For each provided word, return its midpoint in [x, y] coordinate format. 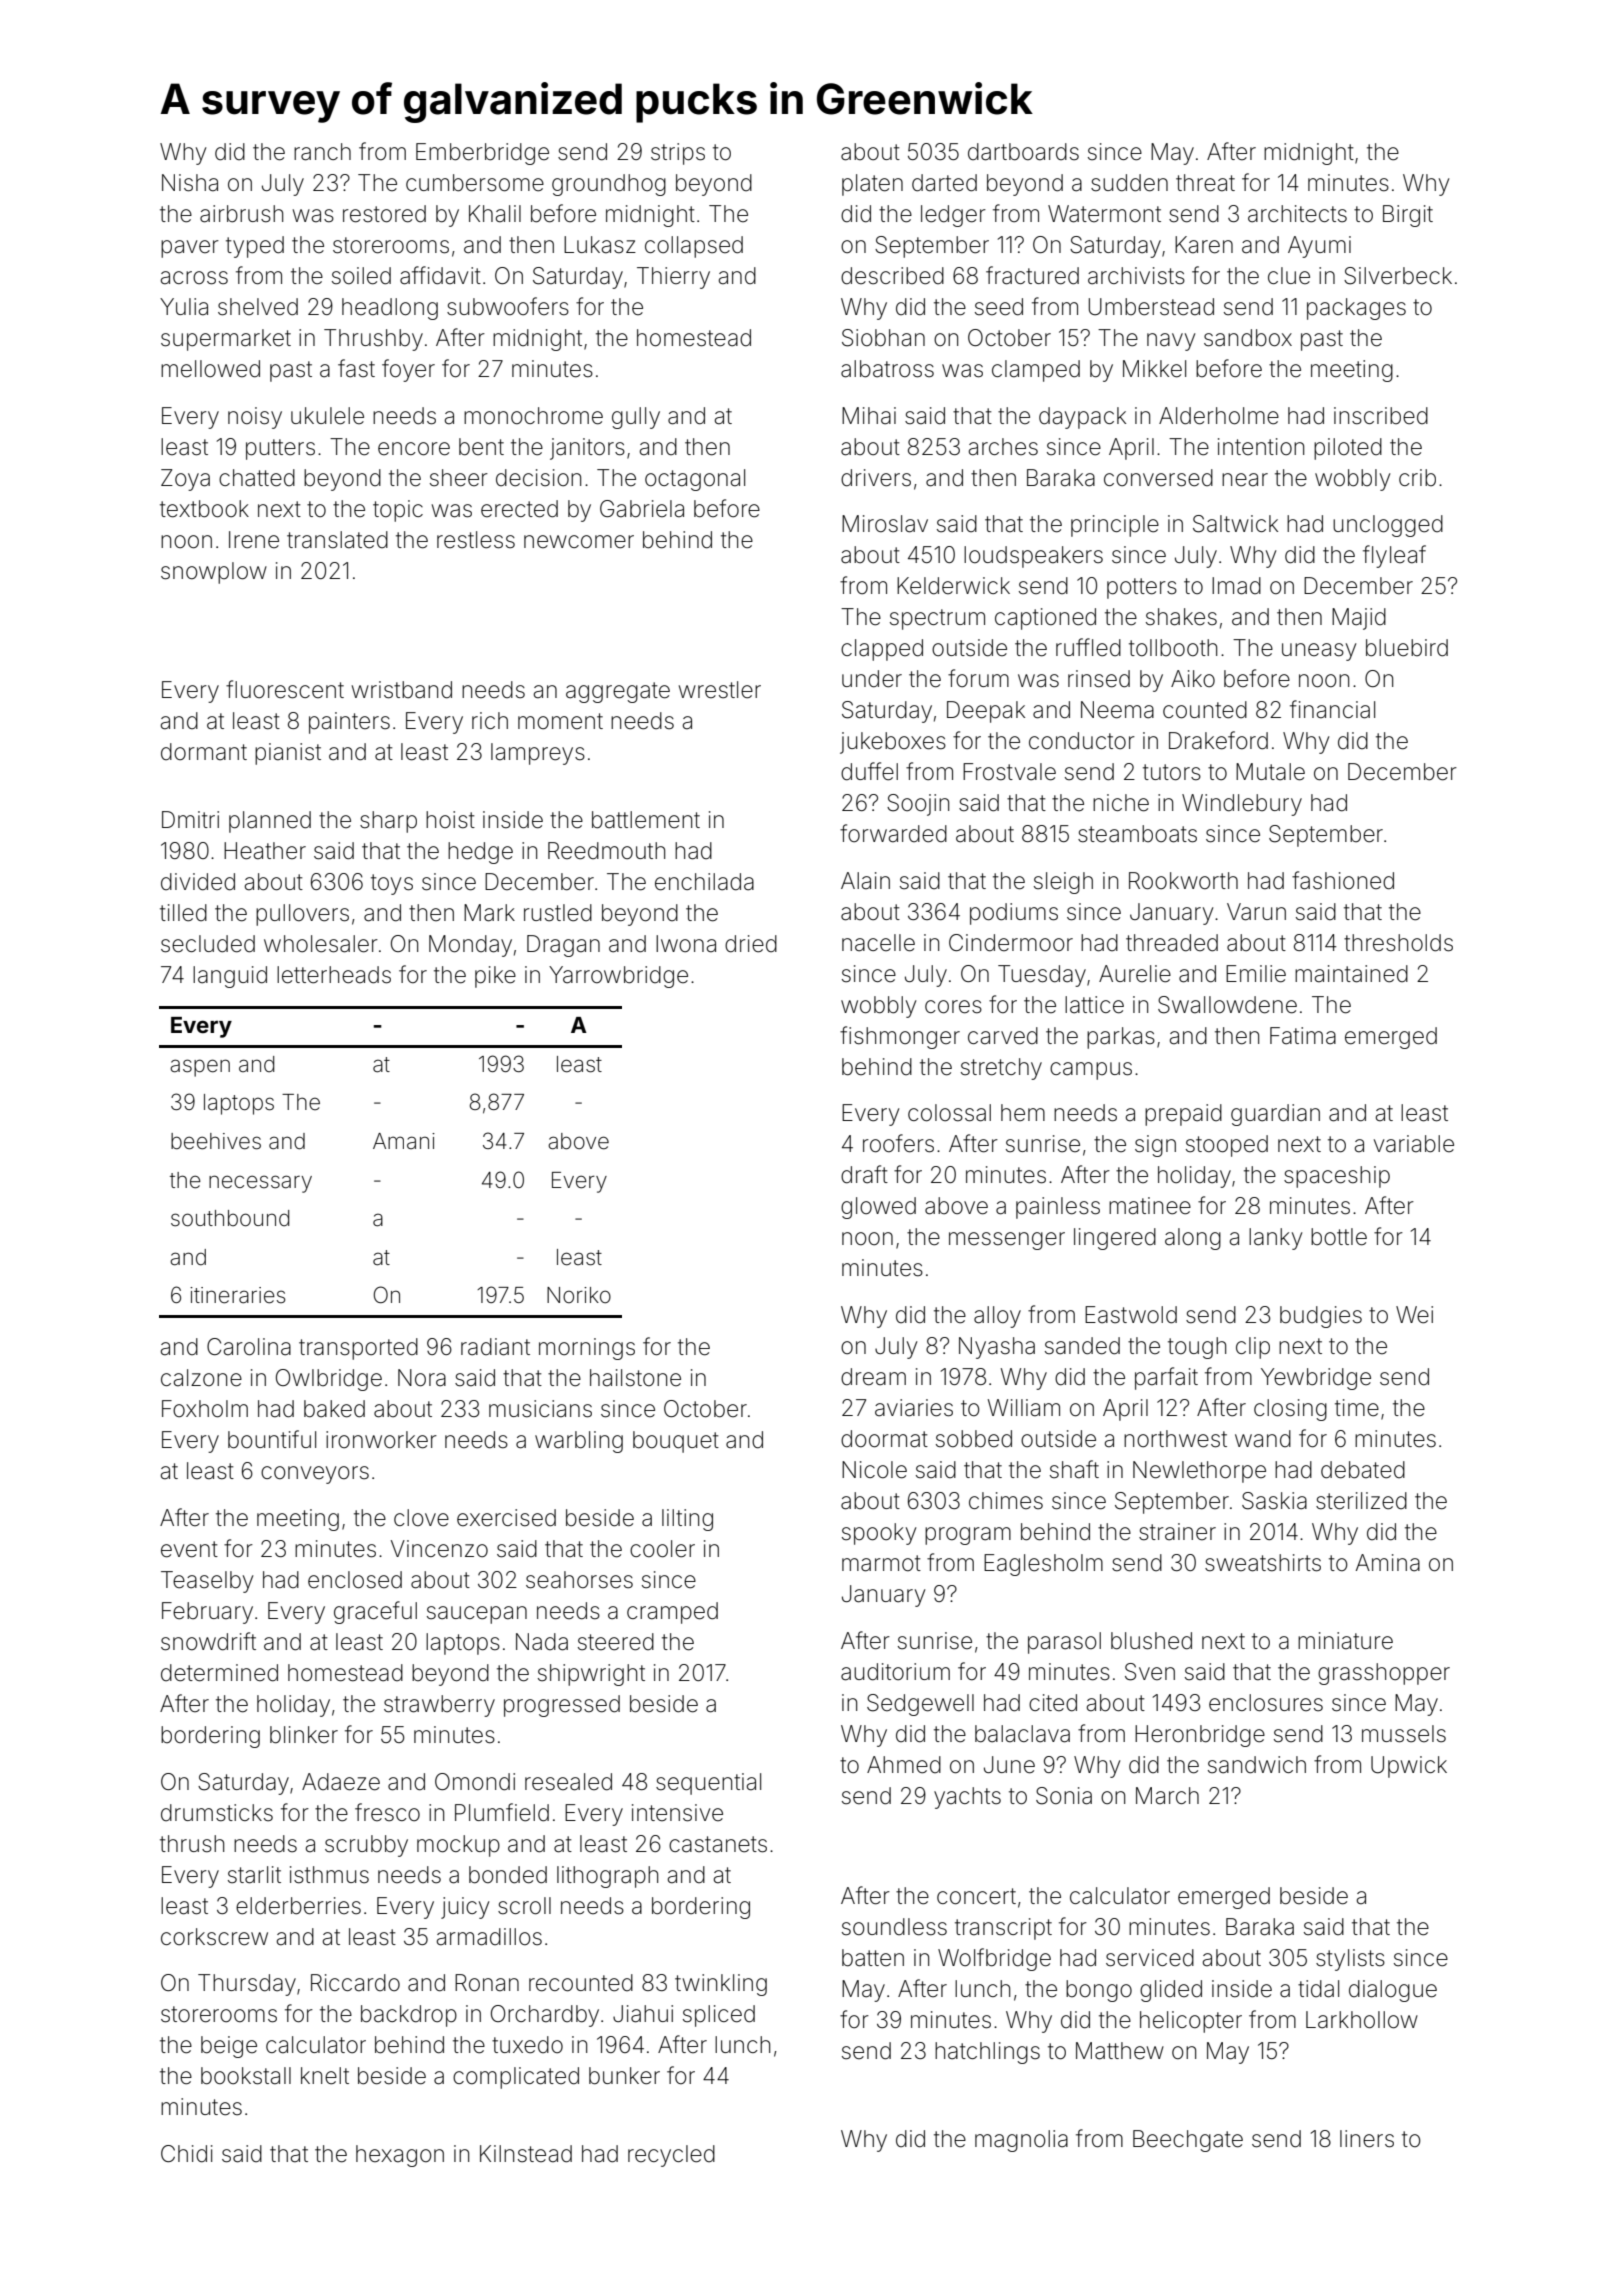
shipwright [591, 1675]
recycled [671, 2156]
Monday [470, 946]
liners [1367, 2139]
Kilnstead [526, 2154]
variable [1414, 1144]
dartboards [1023, 152]
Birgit [1408, 216]
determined [219, 1673]
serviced [1150, 1958]
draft [864, 1174]
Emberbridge [482, 154]
